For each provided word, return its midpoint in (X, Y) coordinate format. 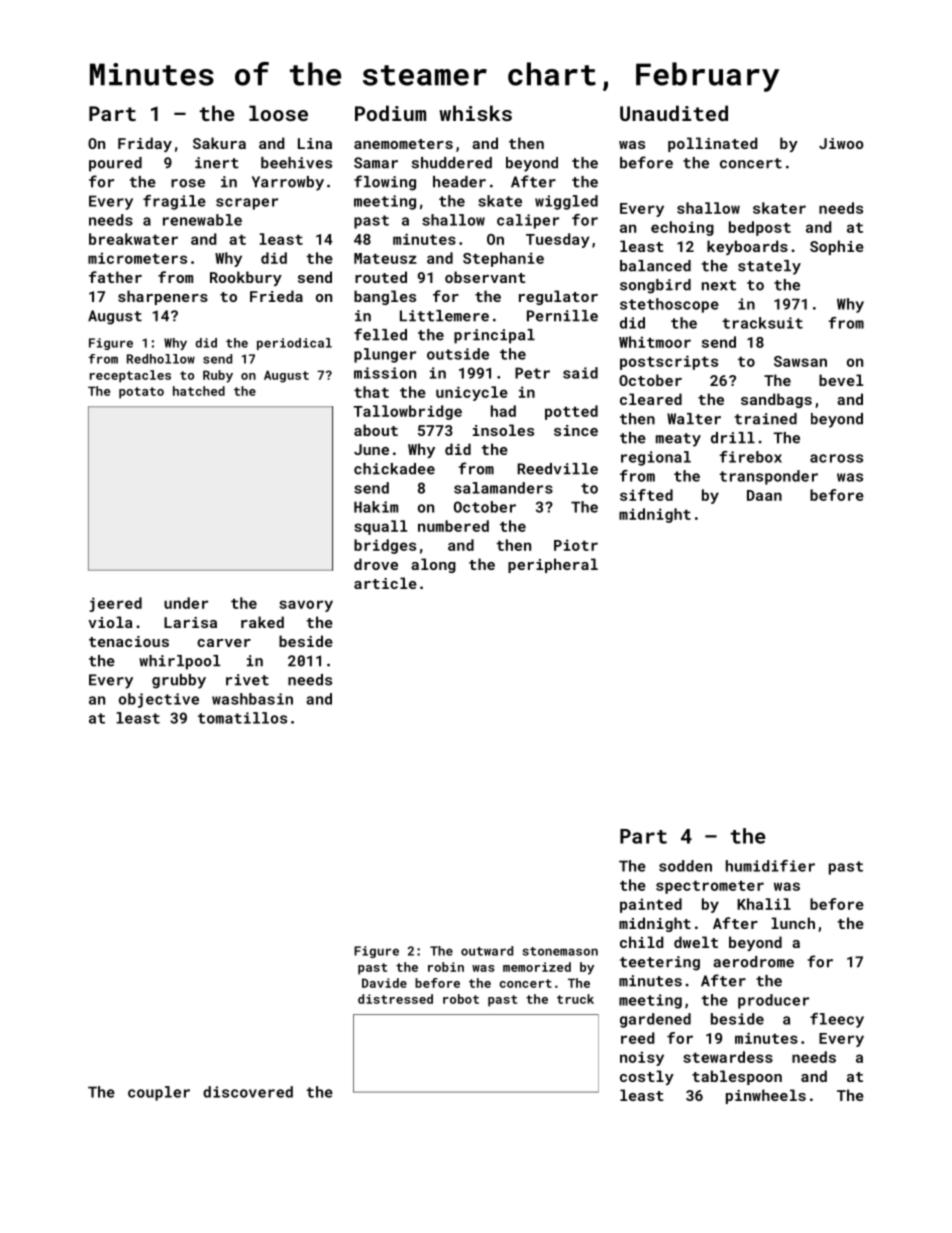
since (576, 430)
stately (769, 267)
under (186, 603)
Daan (764, 495)
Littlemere (444, 316)
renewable (202, 220)
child (641, 942)
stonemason (560, 951)
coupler (159, 1093)
